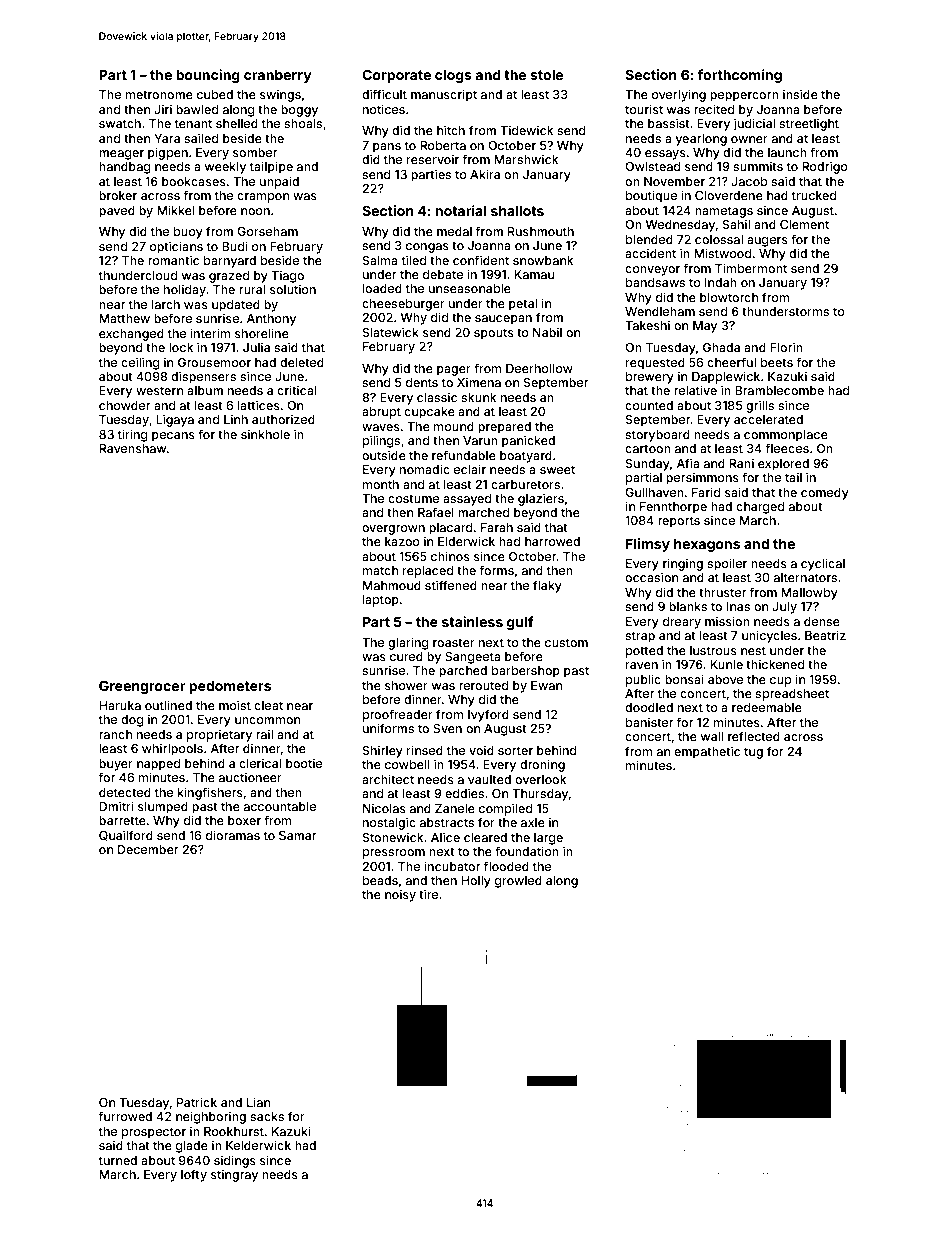 The width and height of the screenshot is (952, 1233). What do you see at coordinates (754, 736) in the screenshot?
I see `reflected` at bounding box center [754, 736].
